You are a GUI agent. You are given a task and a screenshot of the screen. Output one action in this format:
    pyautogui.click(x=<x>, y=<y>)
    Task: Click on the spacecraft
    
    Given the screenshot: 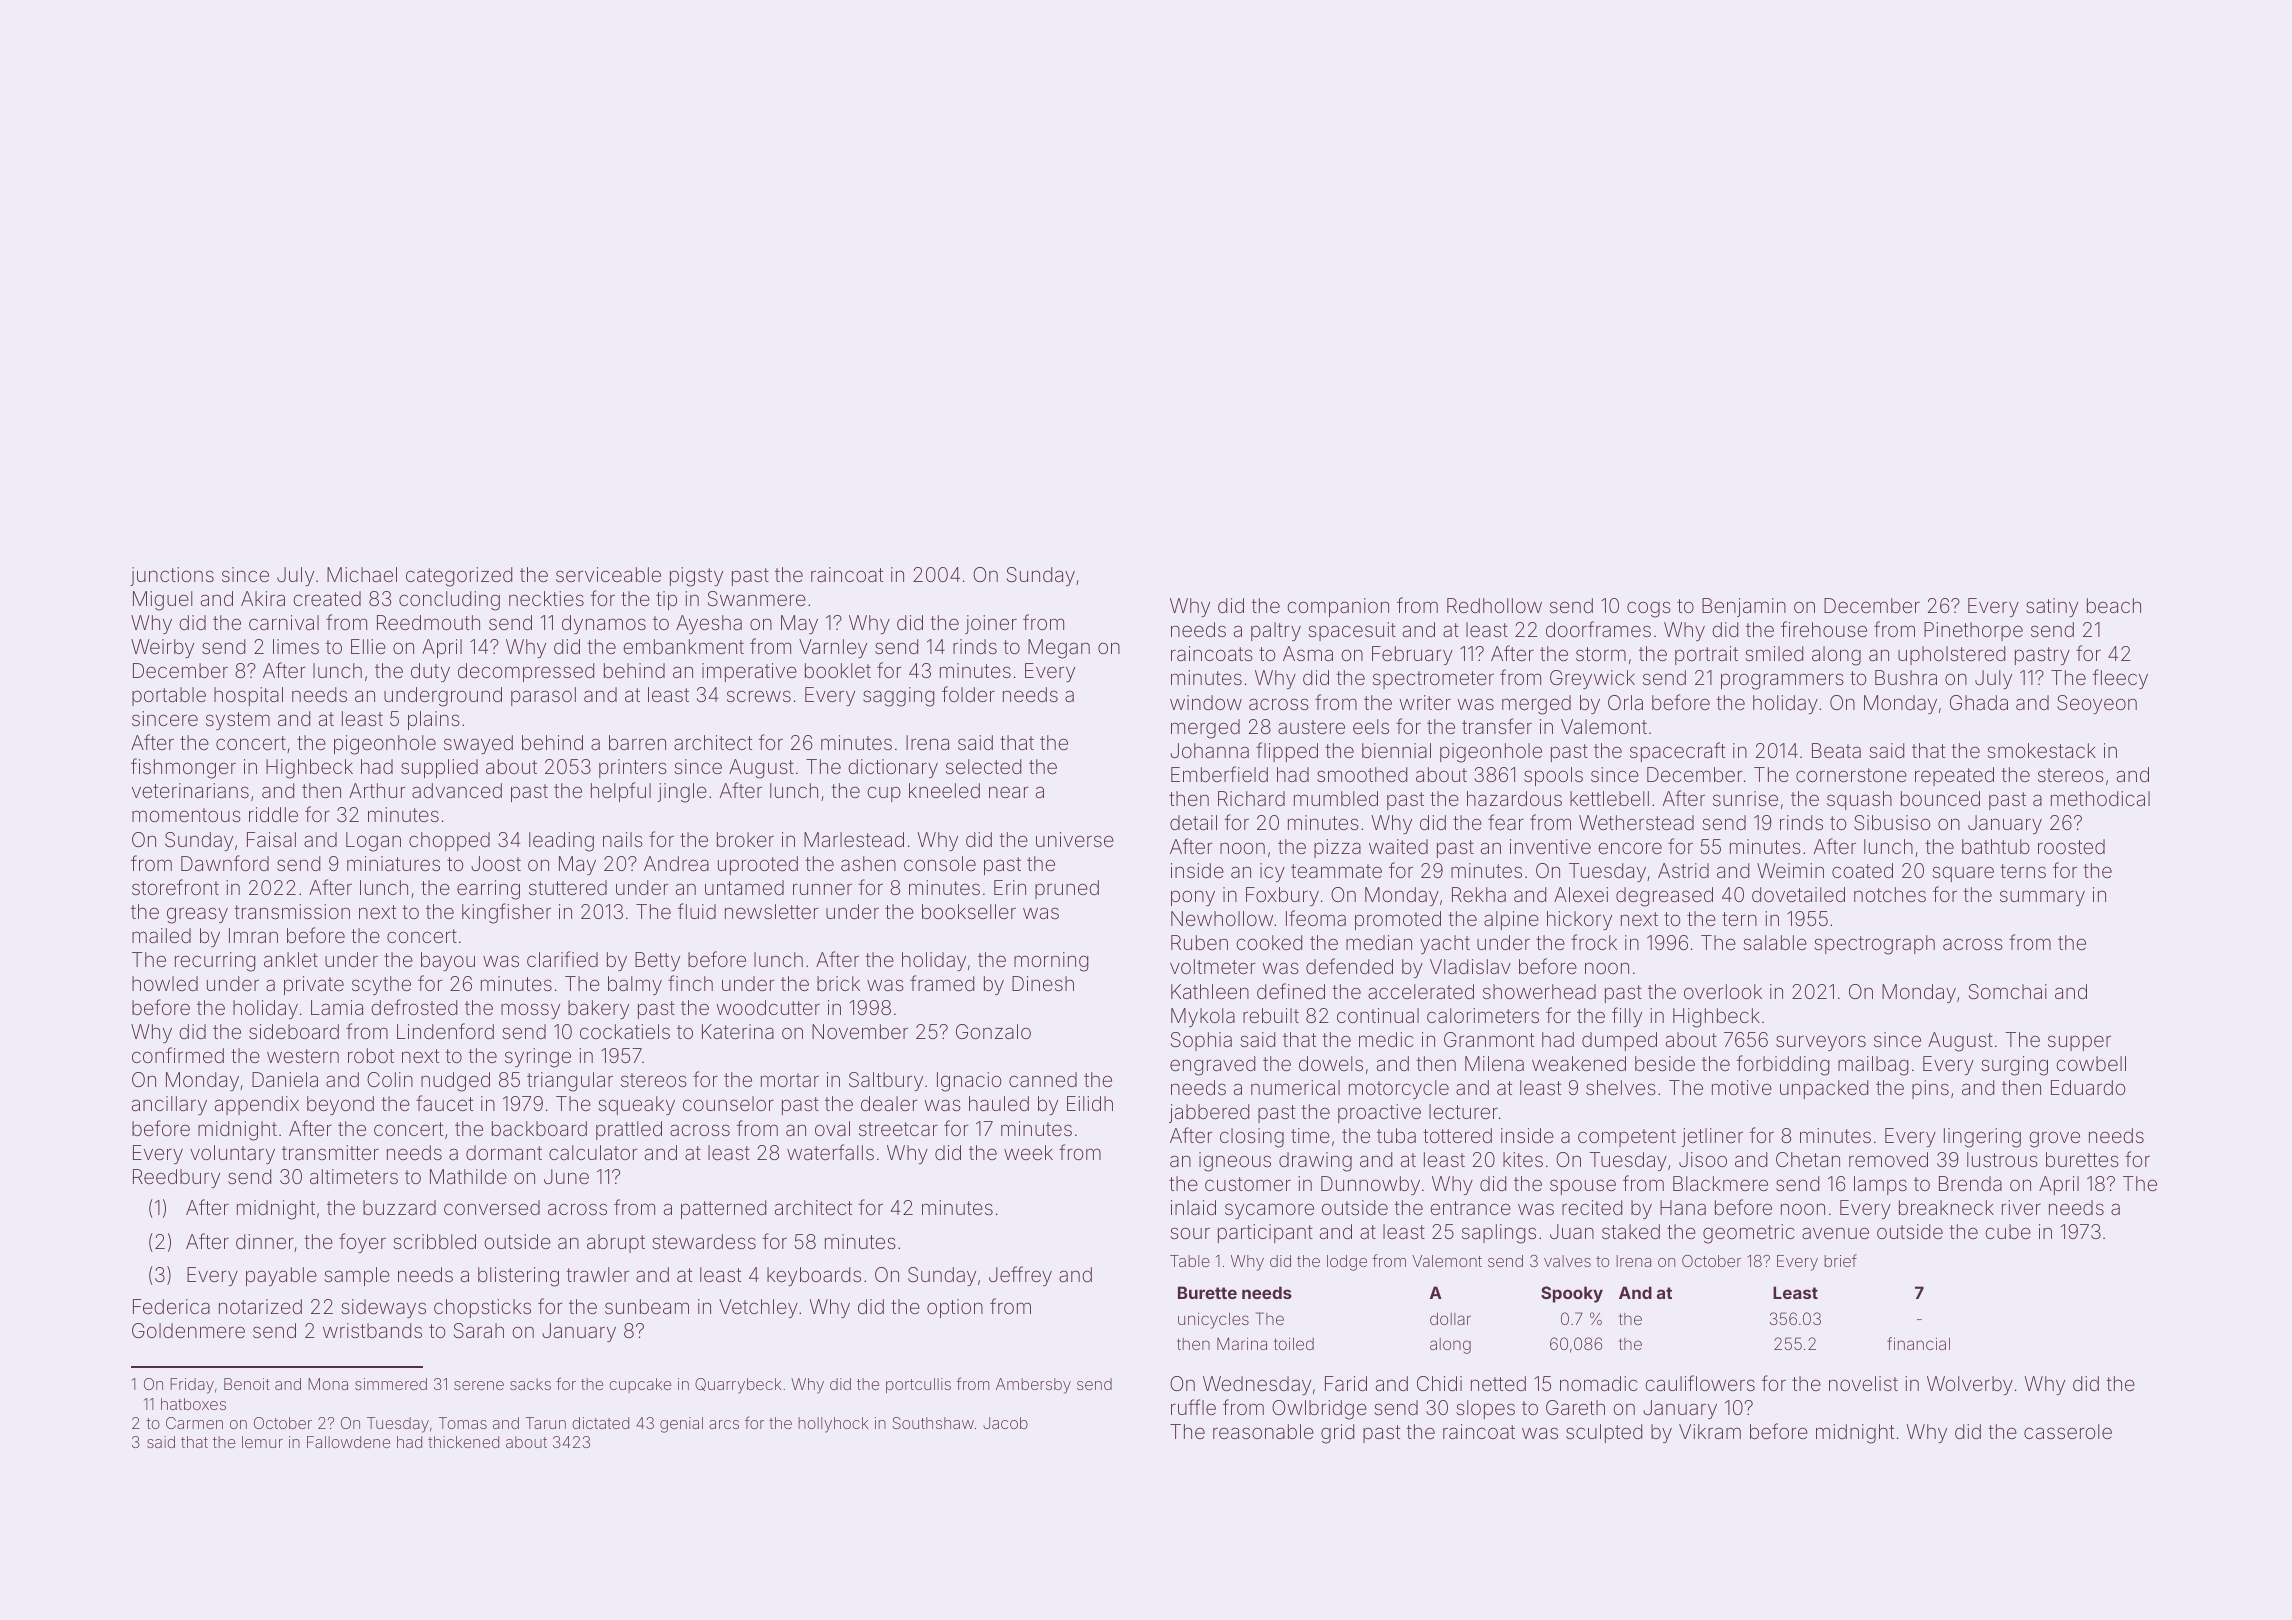 What is the action you would take?
    pyautogui.click(x=1677, y=752)
